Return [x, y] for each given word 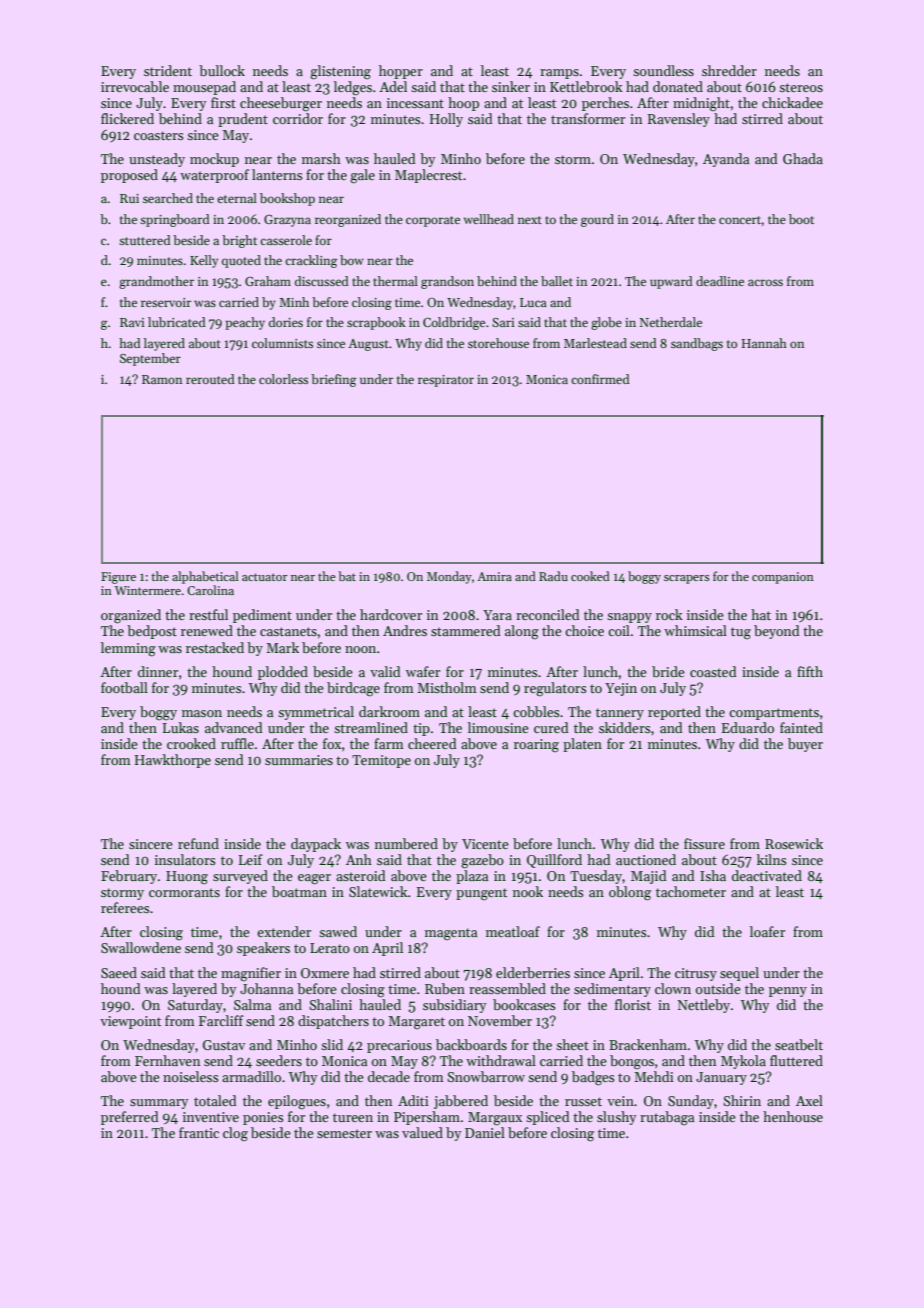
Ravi [132, 322]
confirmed [600, 379]
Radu [553, 576]
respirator [446, 381]
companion [783, 578]
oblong [630, 893]
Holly [446, 120]
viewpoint [130, 1022]
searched [168, 198]
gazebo [482, 861]
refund [198, 843]
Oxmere [325, 973]
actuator [265, 577]
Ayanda [726, 160]
